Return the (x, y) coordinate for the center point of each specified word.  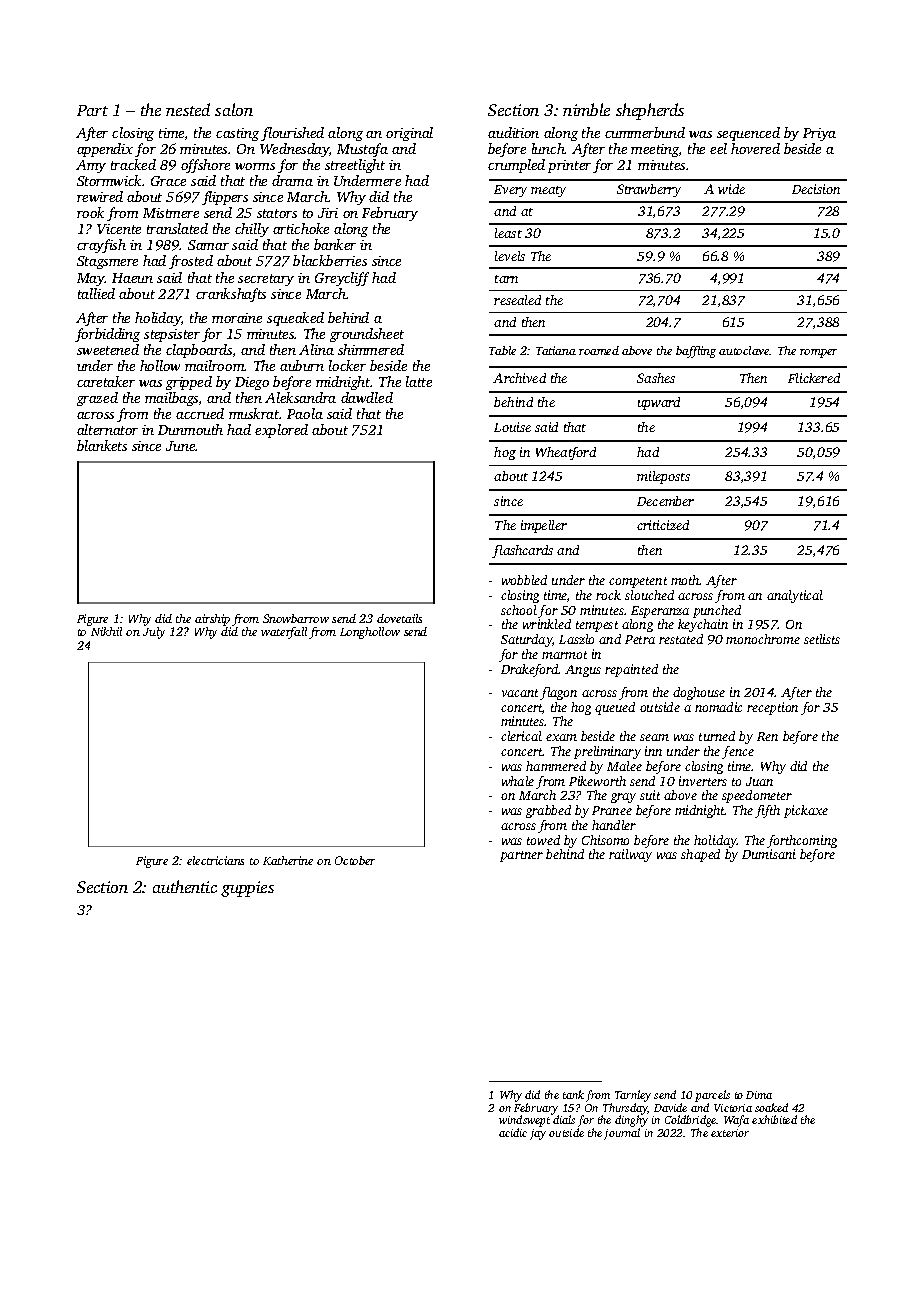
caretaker (106, 381)
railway (630, 855)
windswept (524, 1121)
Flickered (814, 378)
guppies (247, 889)
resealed (517, 300)
